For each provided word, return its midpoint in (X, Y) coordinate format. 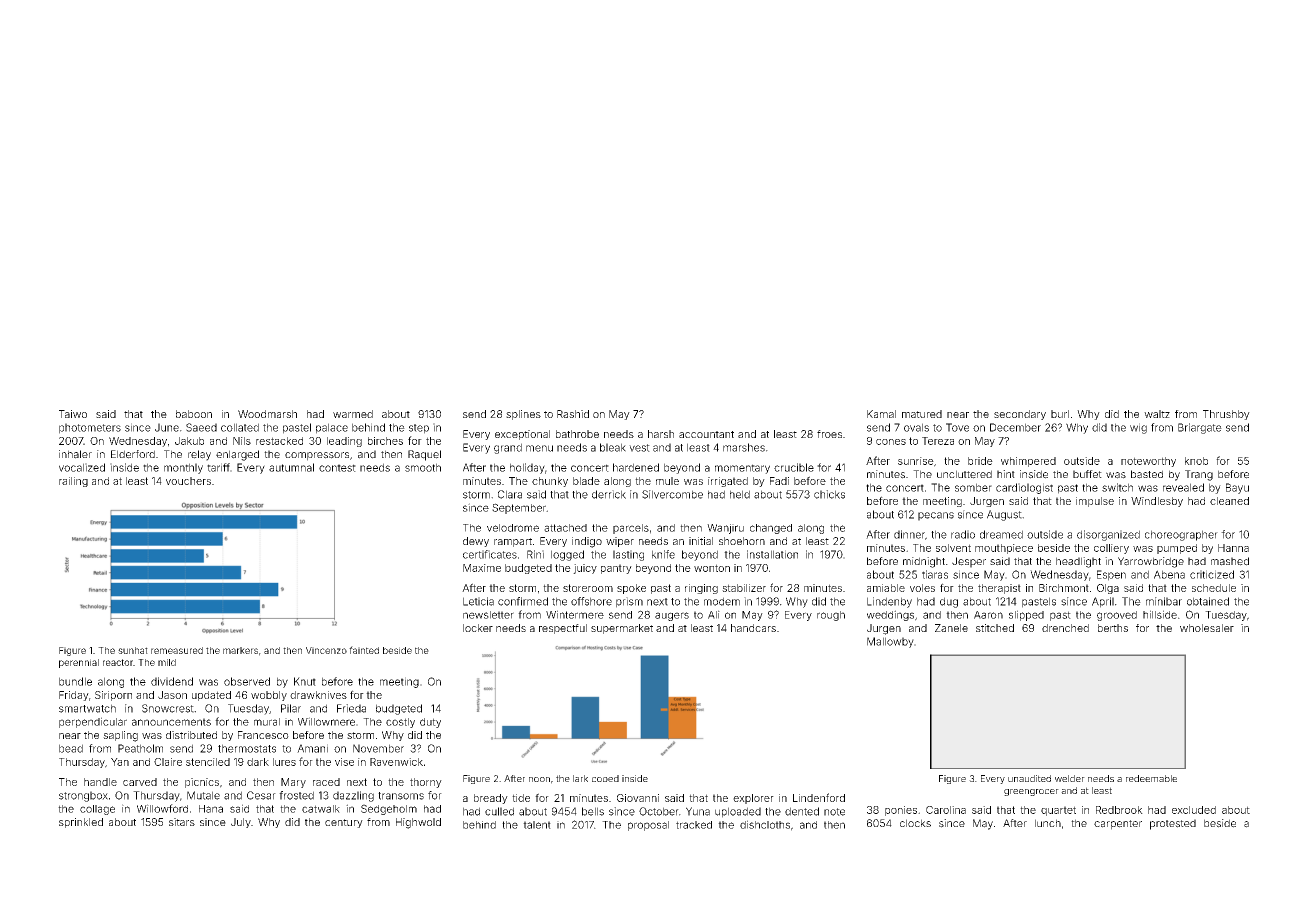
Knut (305, 681)
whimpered (1028, 462)
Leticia (478, 601)
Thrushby (1226, 415)
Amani (312, 748)
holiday (527, 468)
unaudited (1029, 778)
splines (523, 415)
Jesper (969, 562)
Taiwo (73, 414)
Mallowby (890, 642)
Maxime (482, 568)
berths (1113, 628)
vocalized (82, 467)
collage (97, 810)
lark (580, 778)
